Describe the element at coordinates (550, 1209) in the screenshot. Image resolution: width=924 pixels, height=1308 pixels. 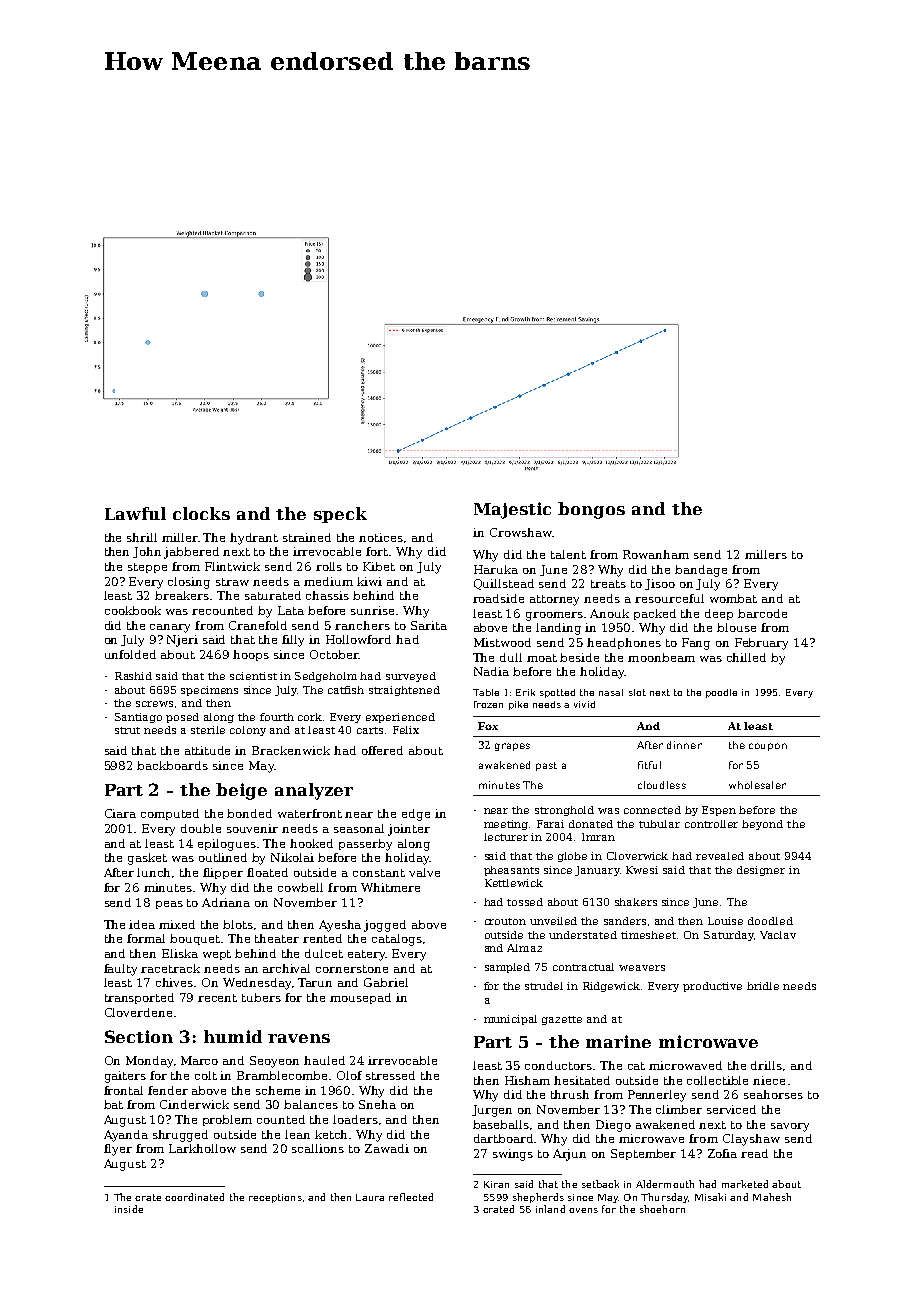
I see `inland` at that location.
